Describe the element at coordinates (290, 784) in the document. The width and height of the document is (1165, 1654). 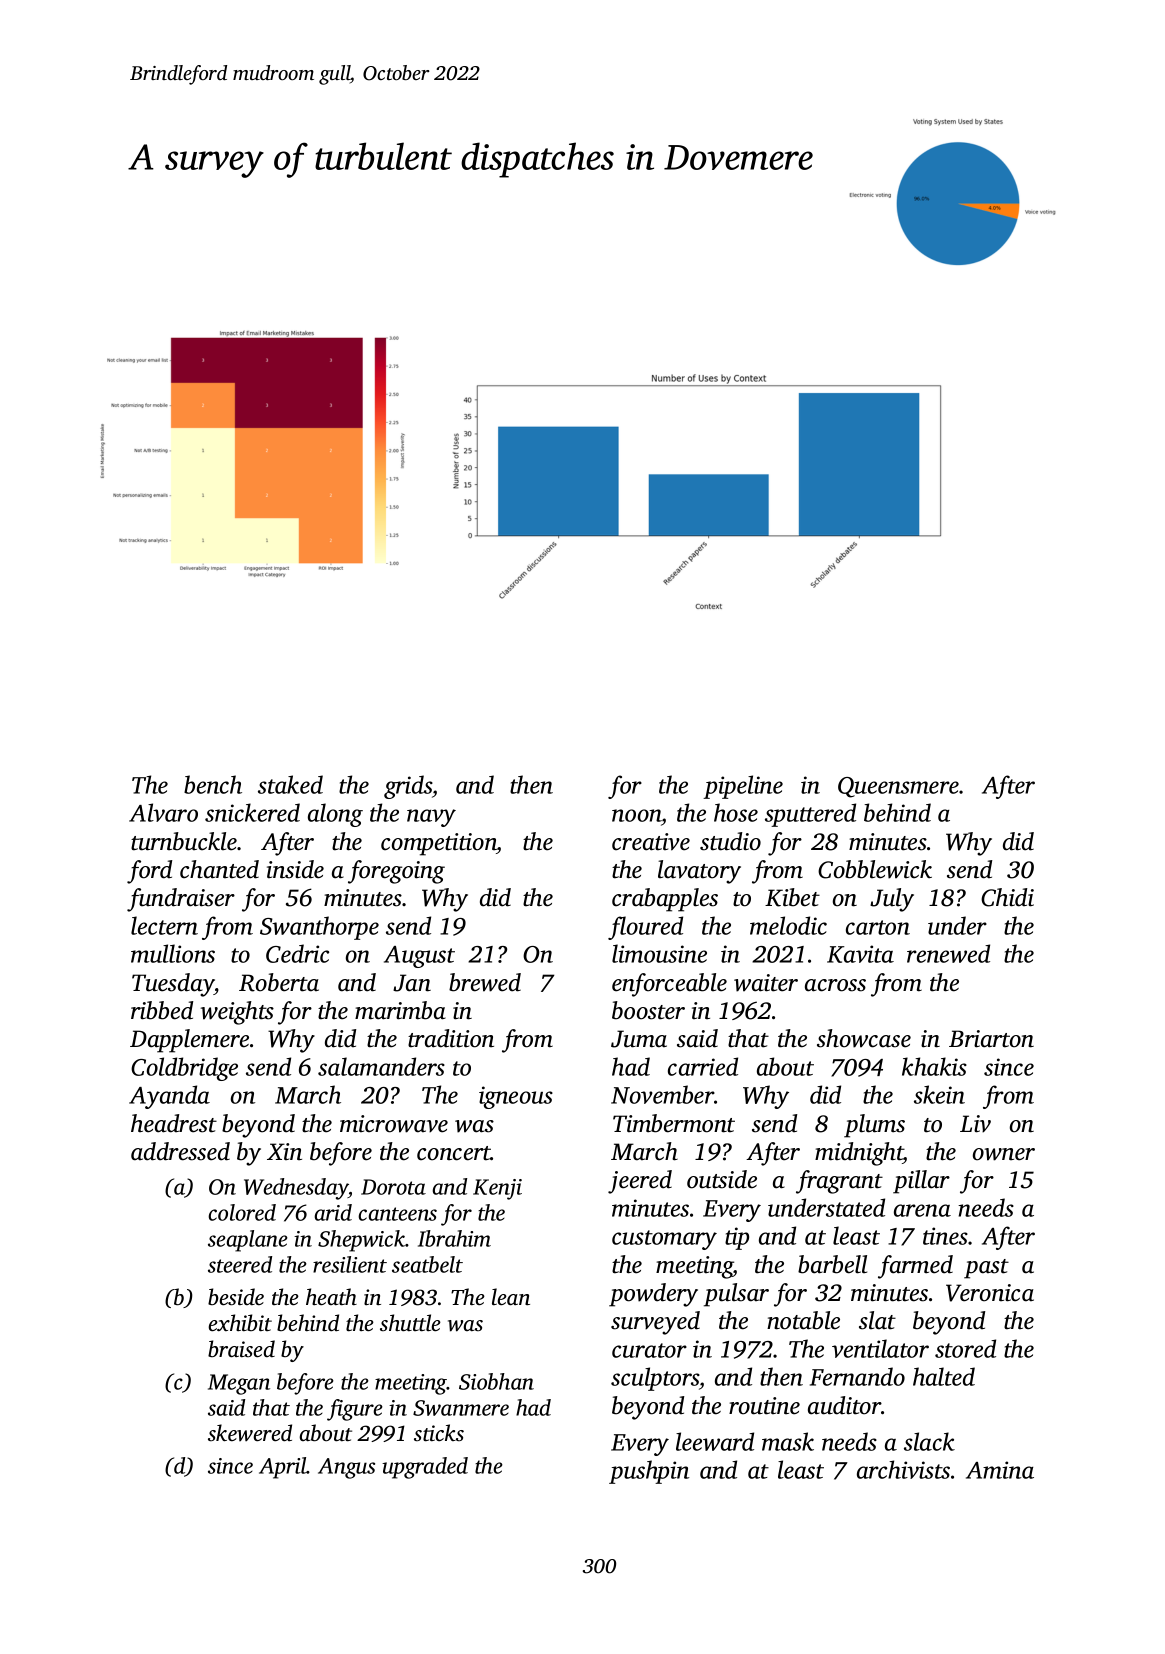
I see `staked` at that location.
